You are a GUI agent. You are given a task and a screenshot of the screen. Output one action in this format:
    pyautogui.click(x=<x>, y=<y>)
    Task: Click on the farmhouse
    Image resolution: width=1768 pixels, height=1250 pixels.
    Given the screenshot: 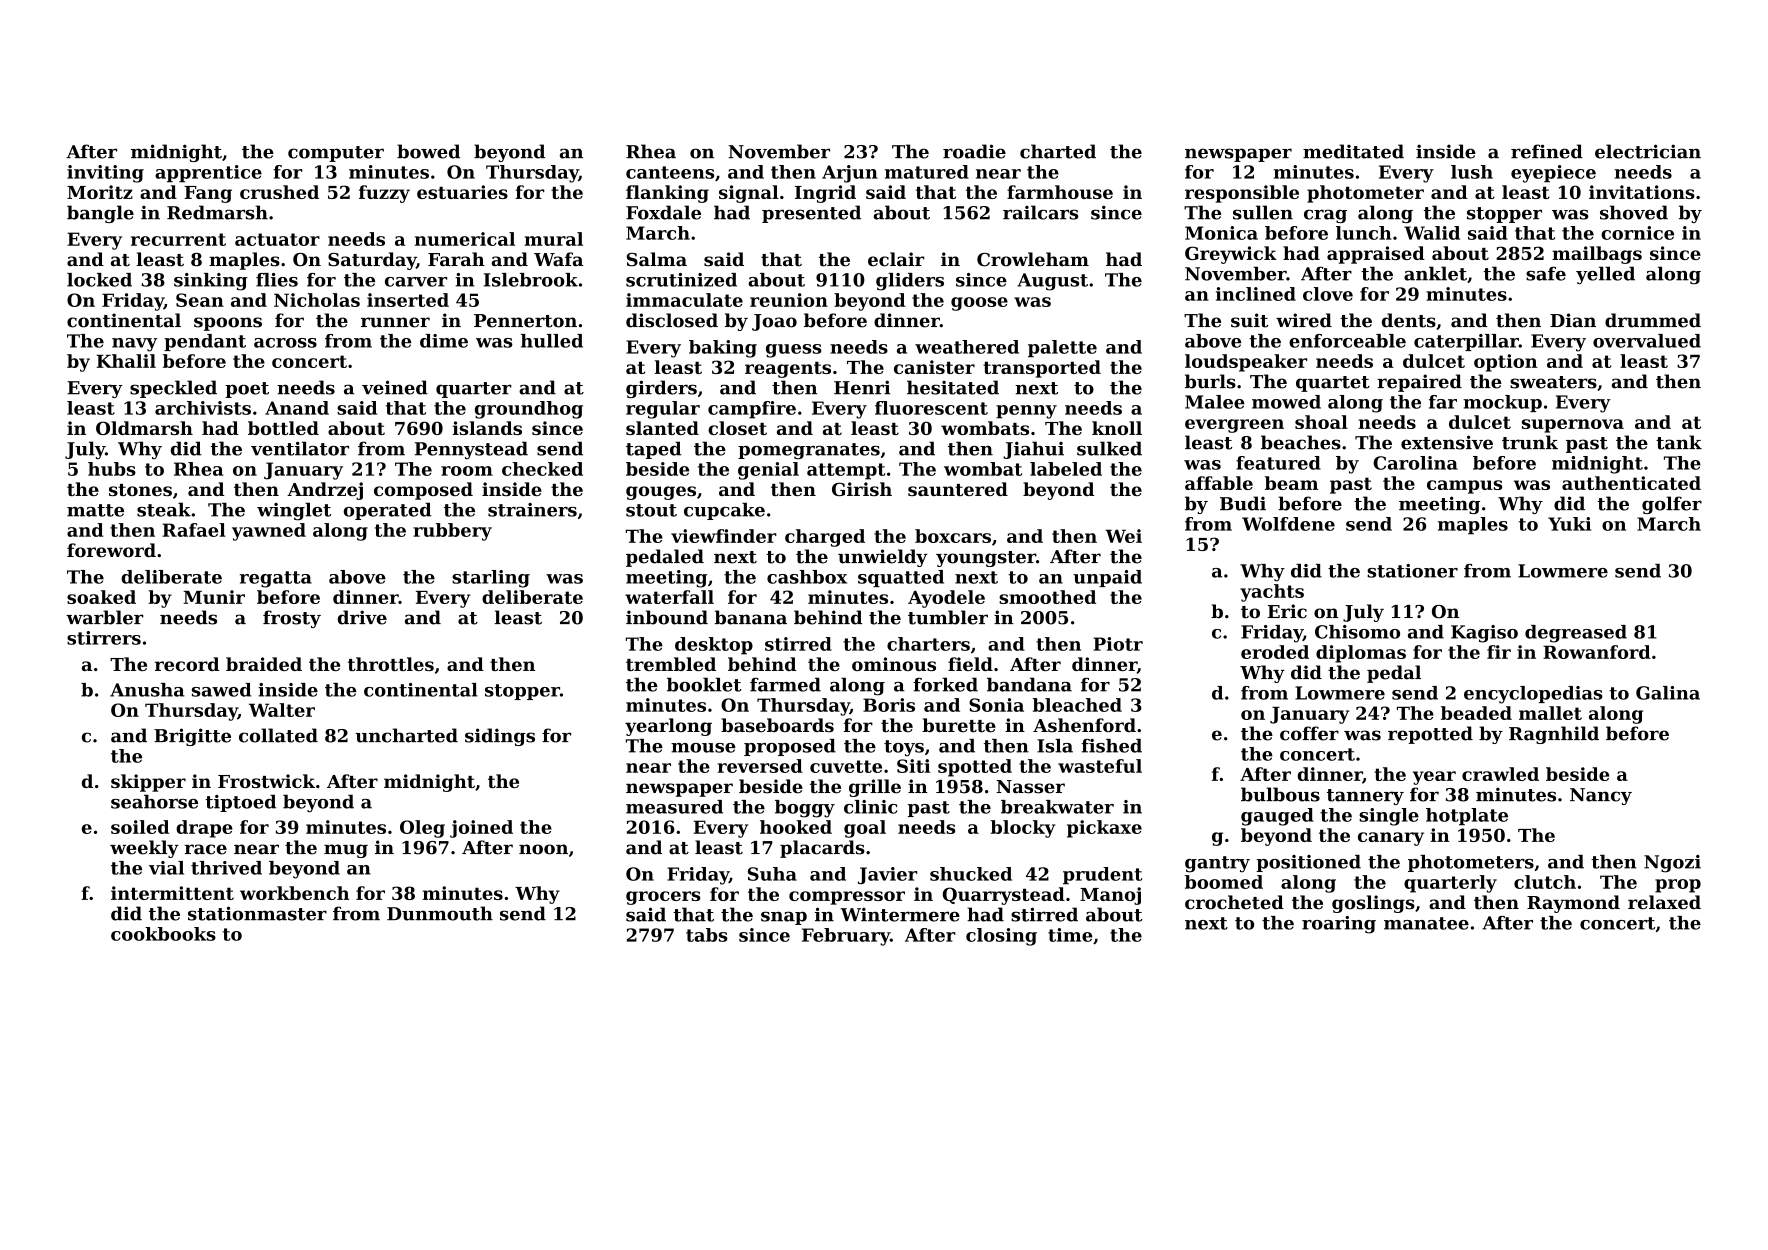 What is the action you would take?
    pyautogui.click(x=1060, y=192)
